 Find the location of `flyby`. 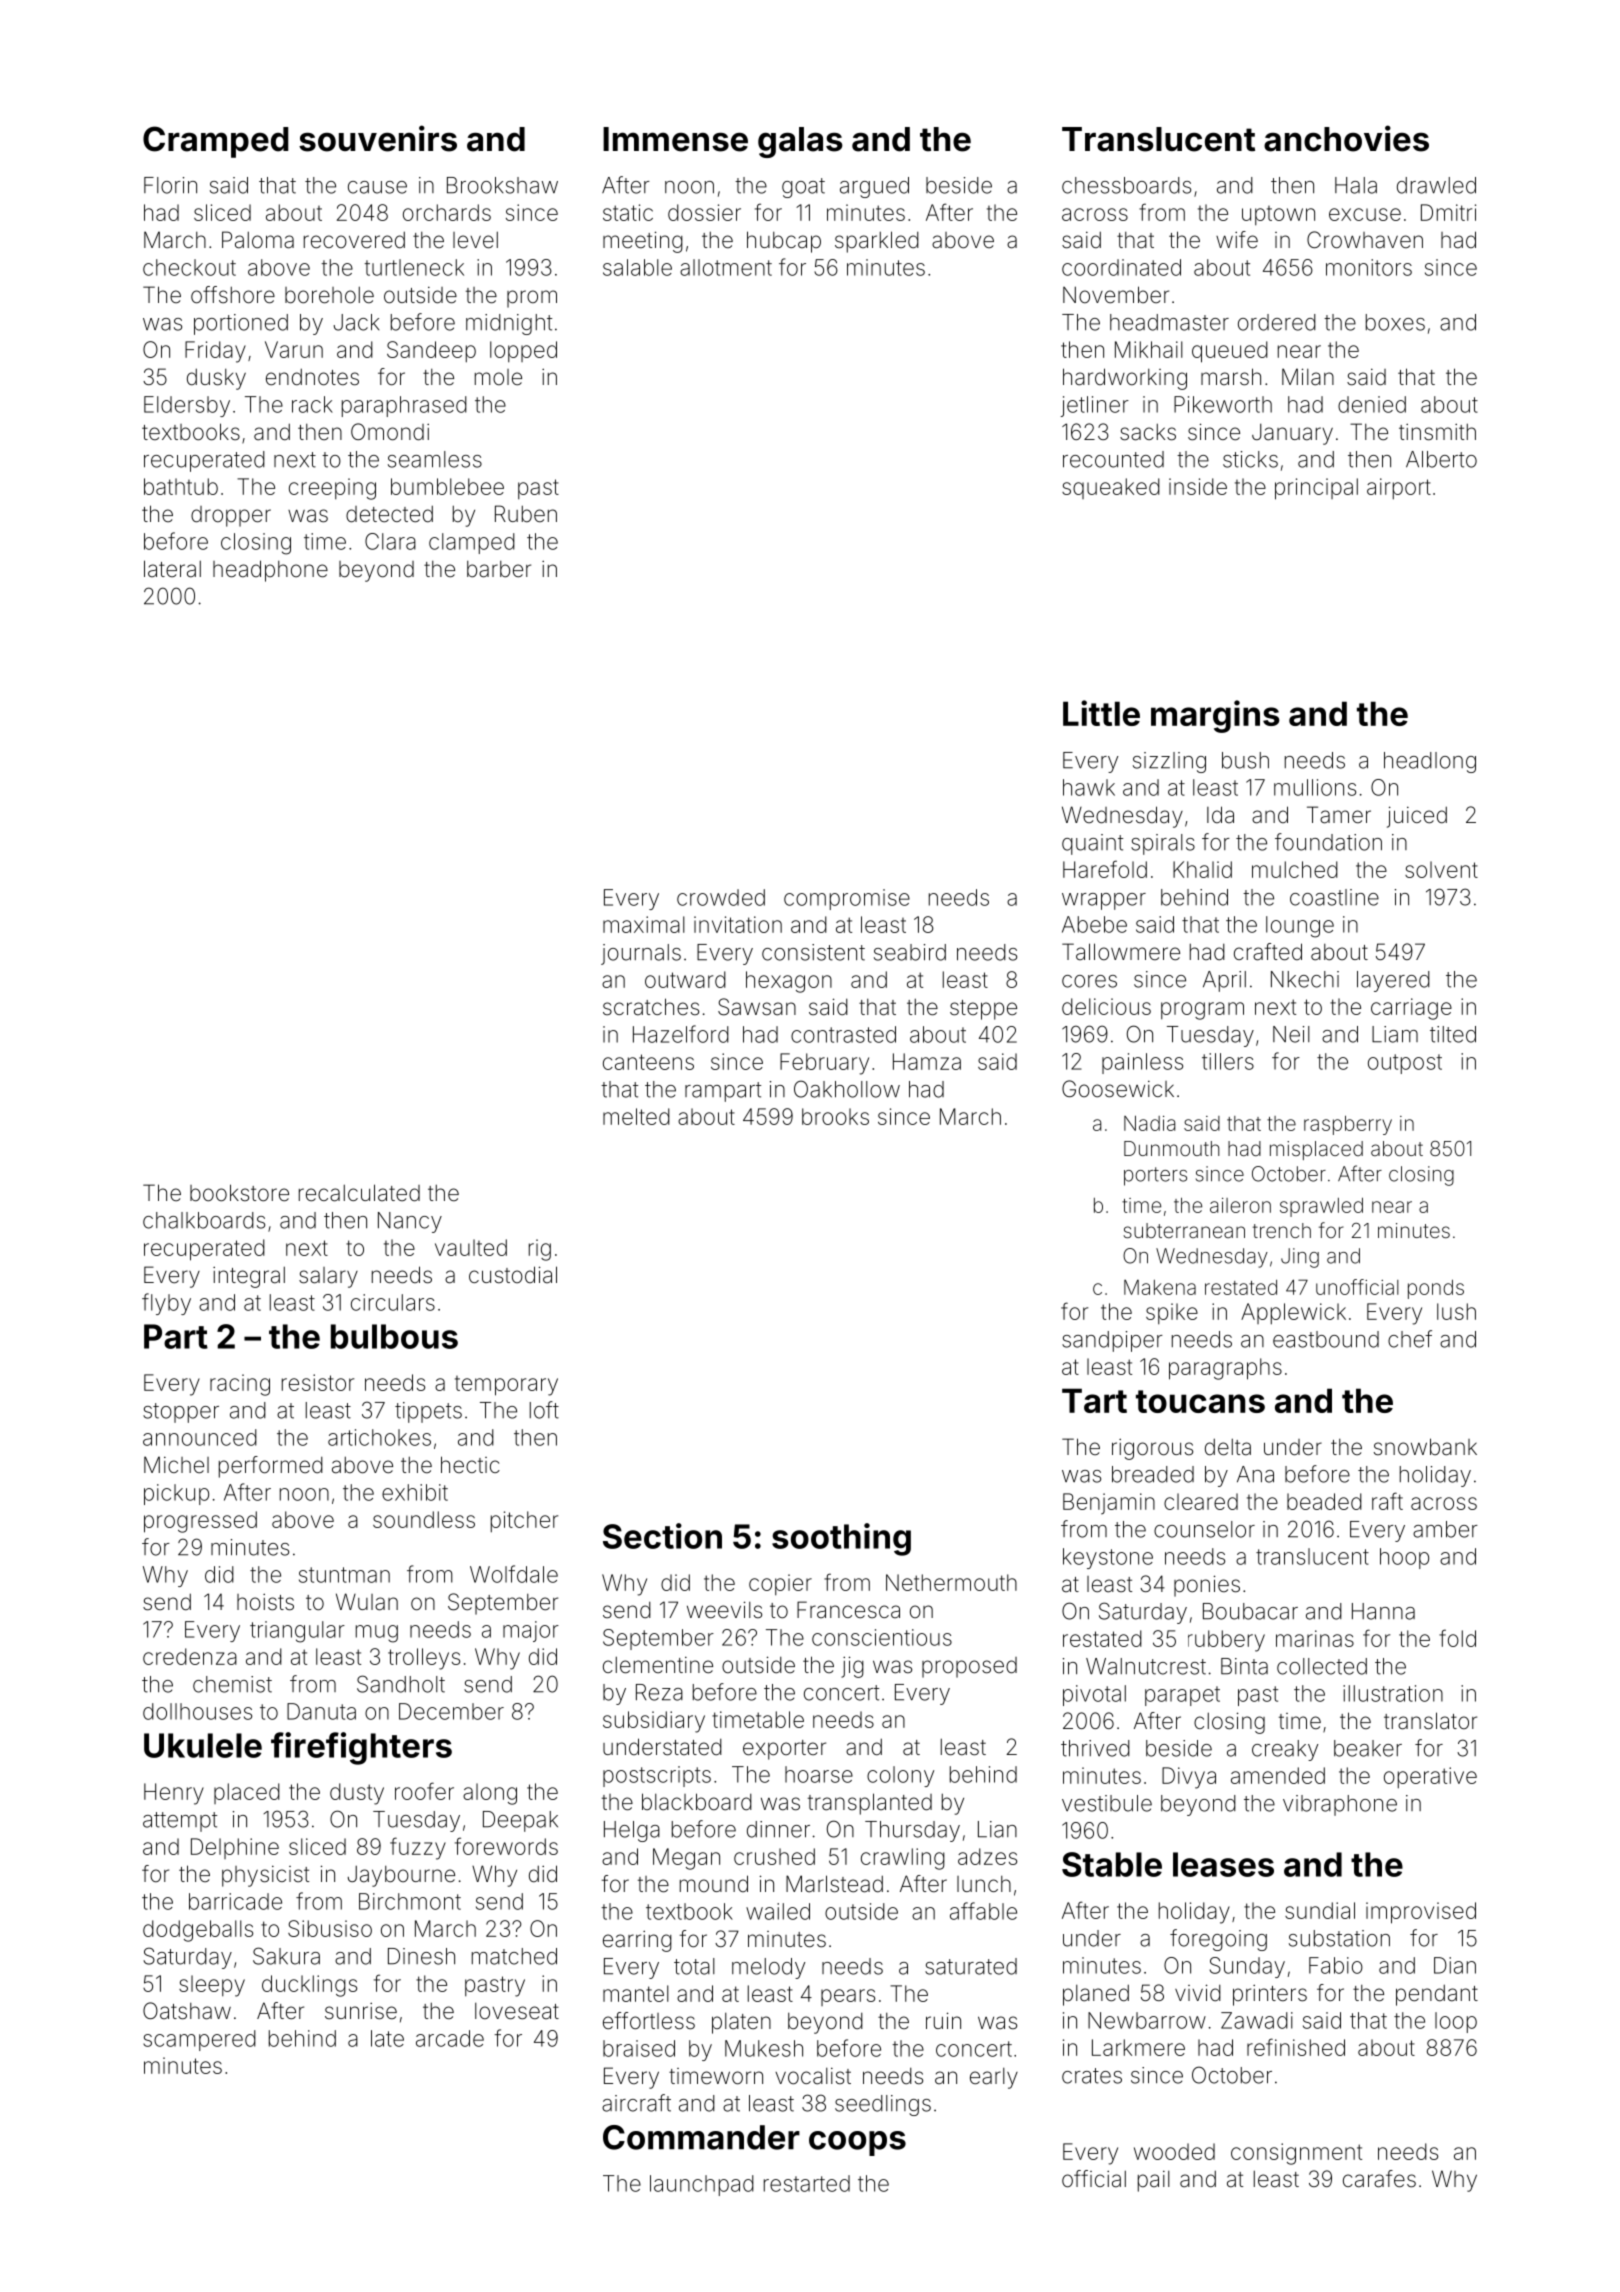

flyby is located at coordinates (166, 1304).
